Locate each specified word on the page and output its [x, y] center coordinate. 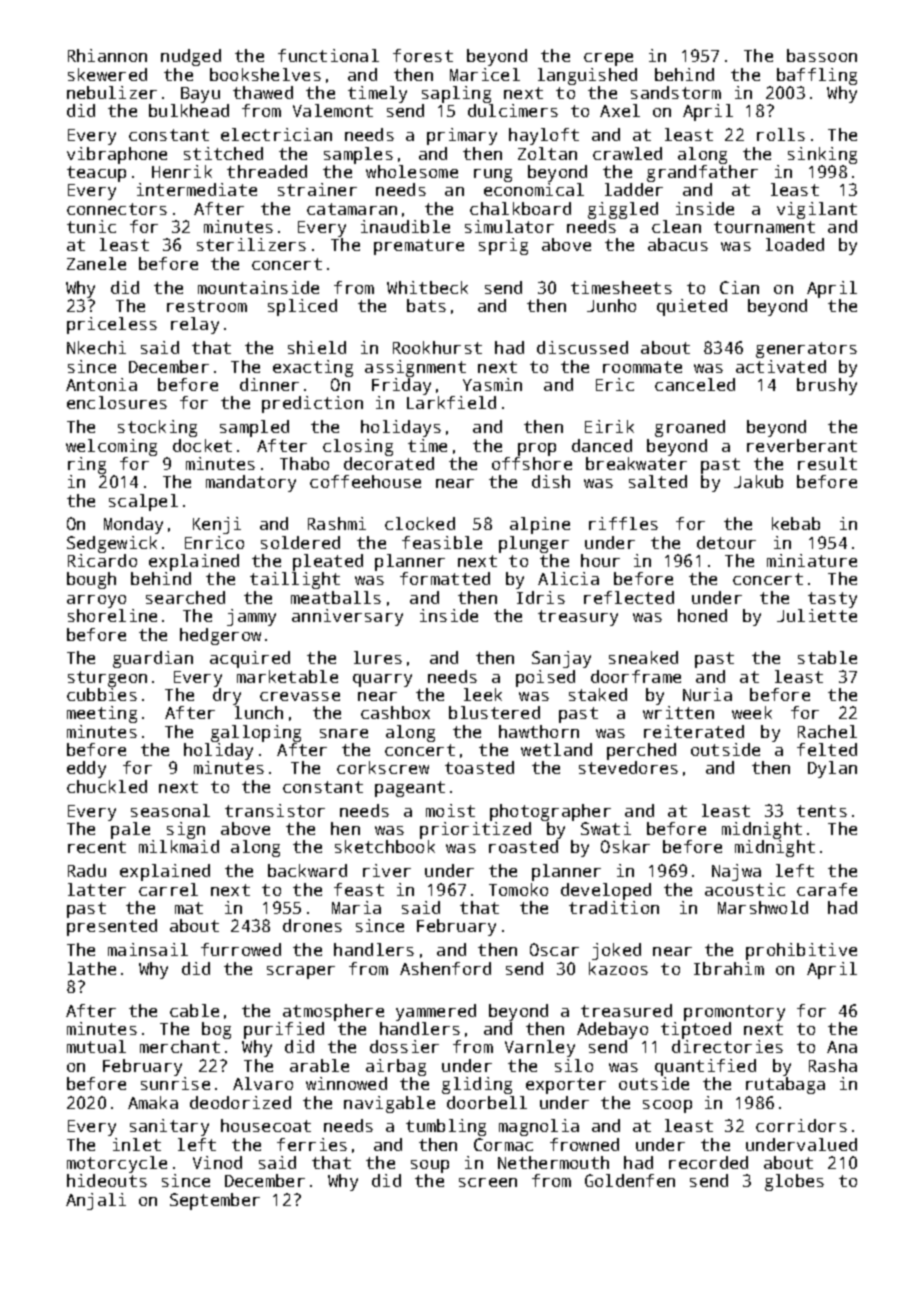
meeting [102, 714]
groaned [690, 428]
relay [195, 325]
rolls [781, 134]
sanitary [169, 1127]
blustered [494, 712]
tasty [832, 600]
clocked [420, 523]
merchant [180, 1046]
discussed [582, 347]
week [752, 712]
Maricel [485, 74]
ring [87, 465]
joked [616, 951]
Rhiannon [107, 55]
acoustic [745, 889]
